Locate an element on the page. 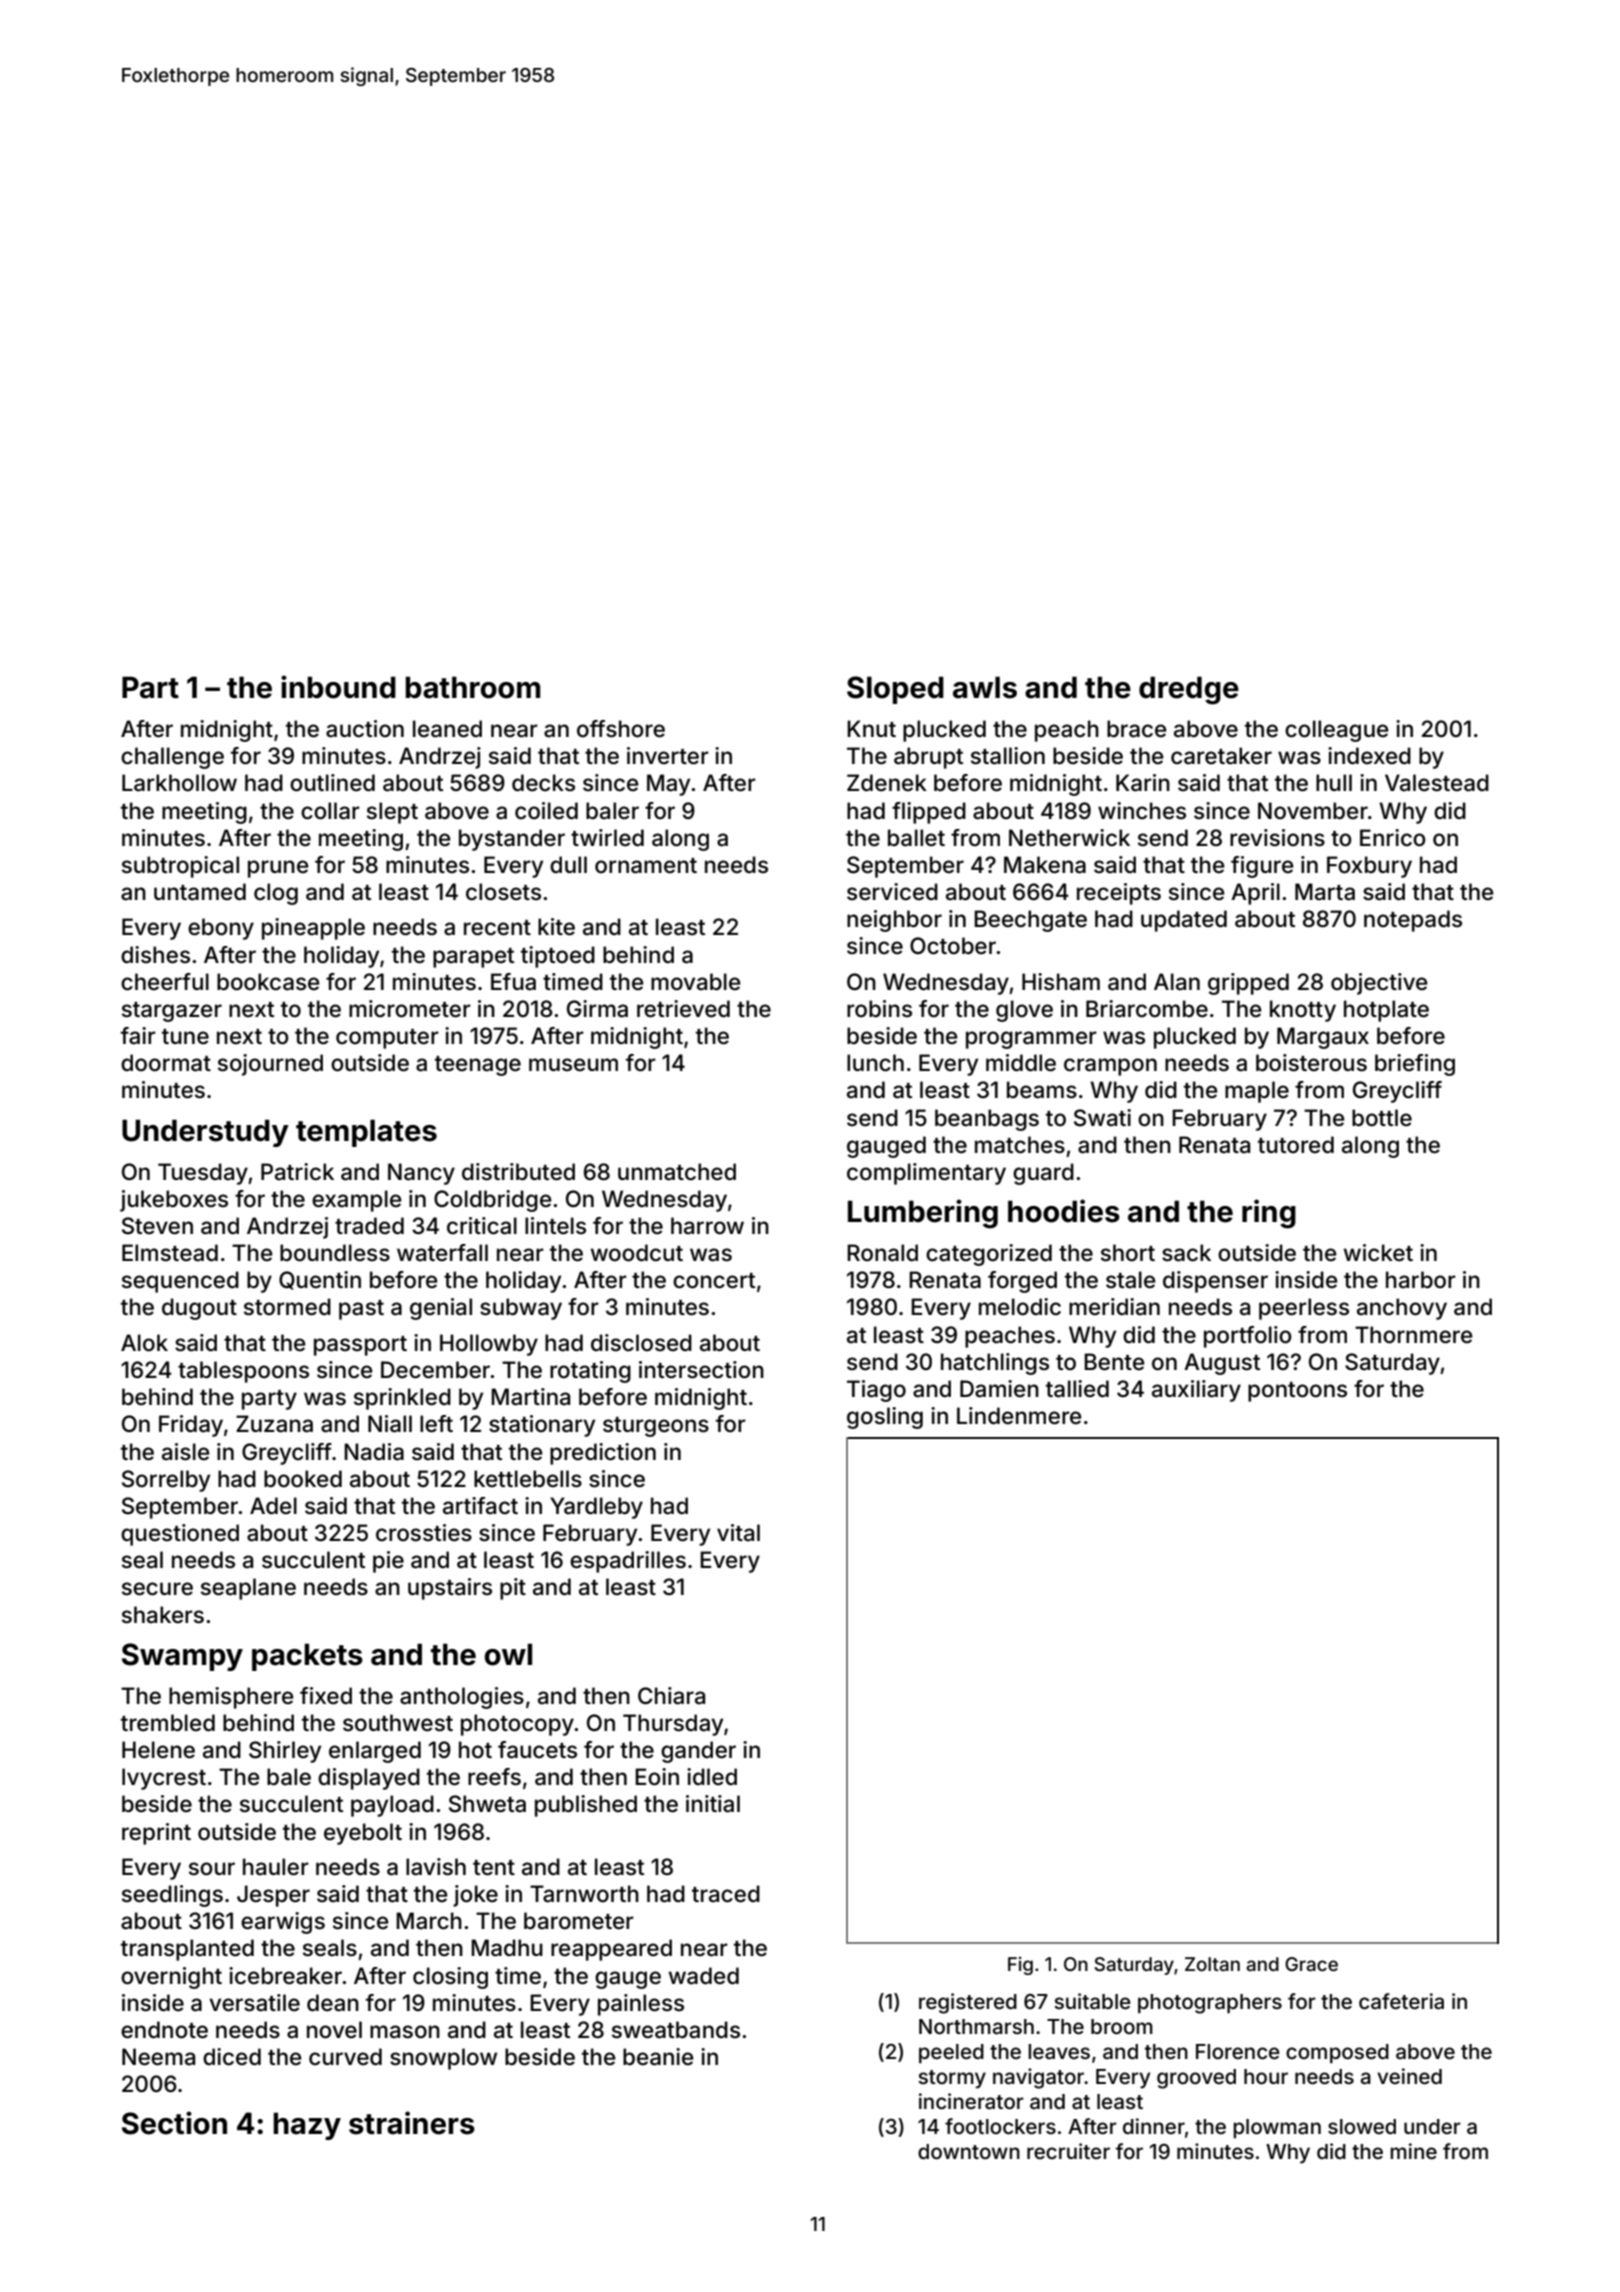 Image resolution: width=1620 pixels, height=2292 pixels. briefing is located at coordinates (1415, 1065).
